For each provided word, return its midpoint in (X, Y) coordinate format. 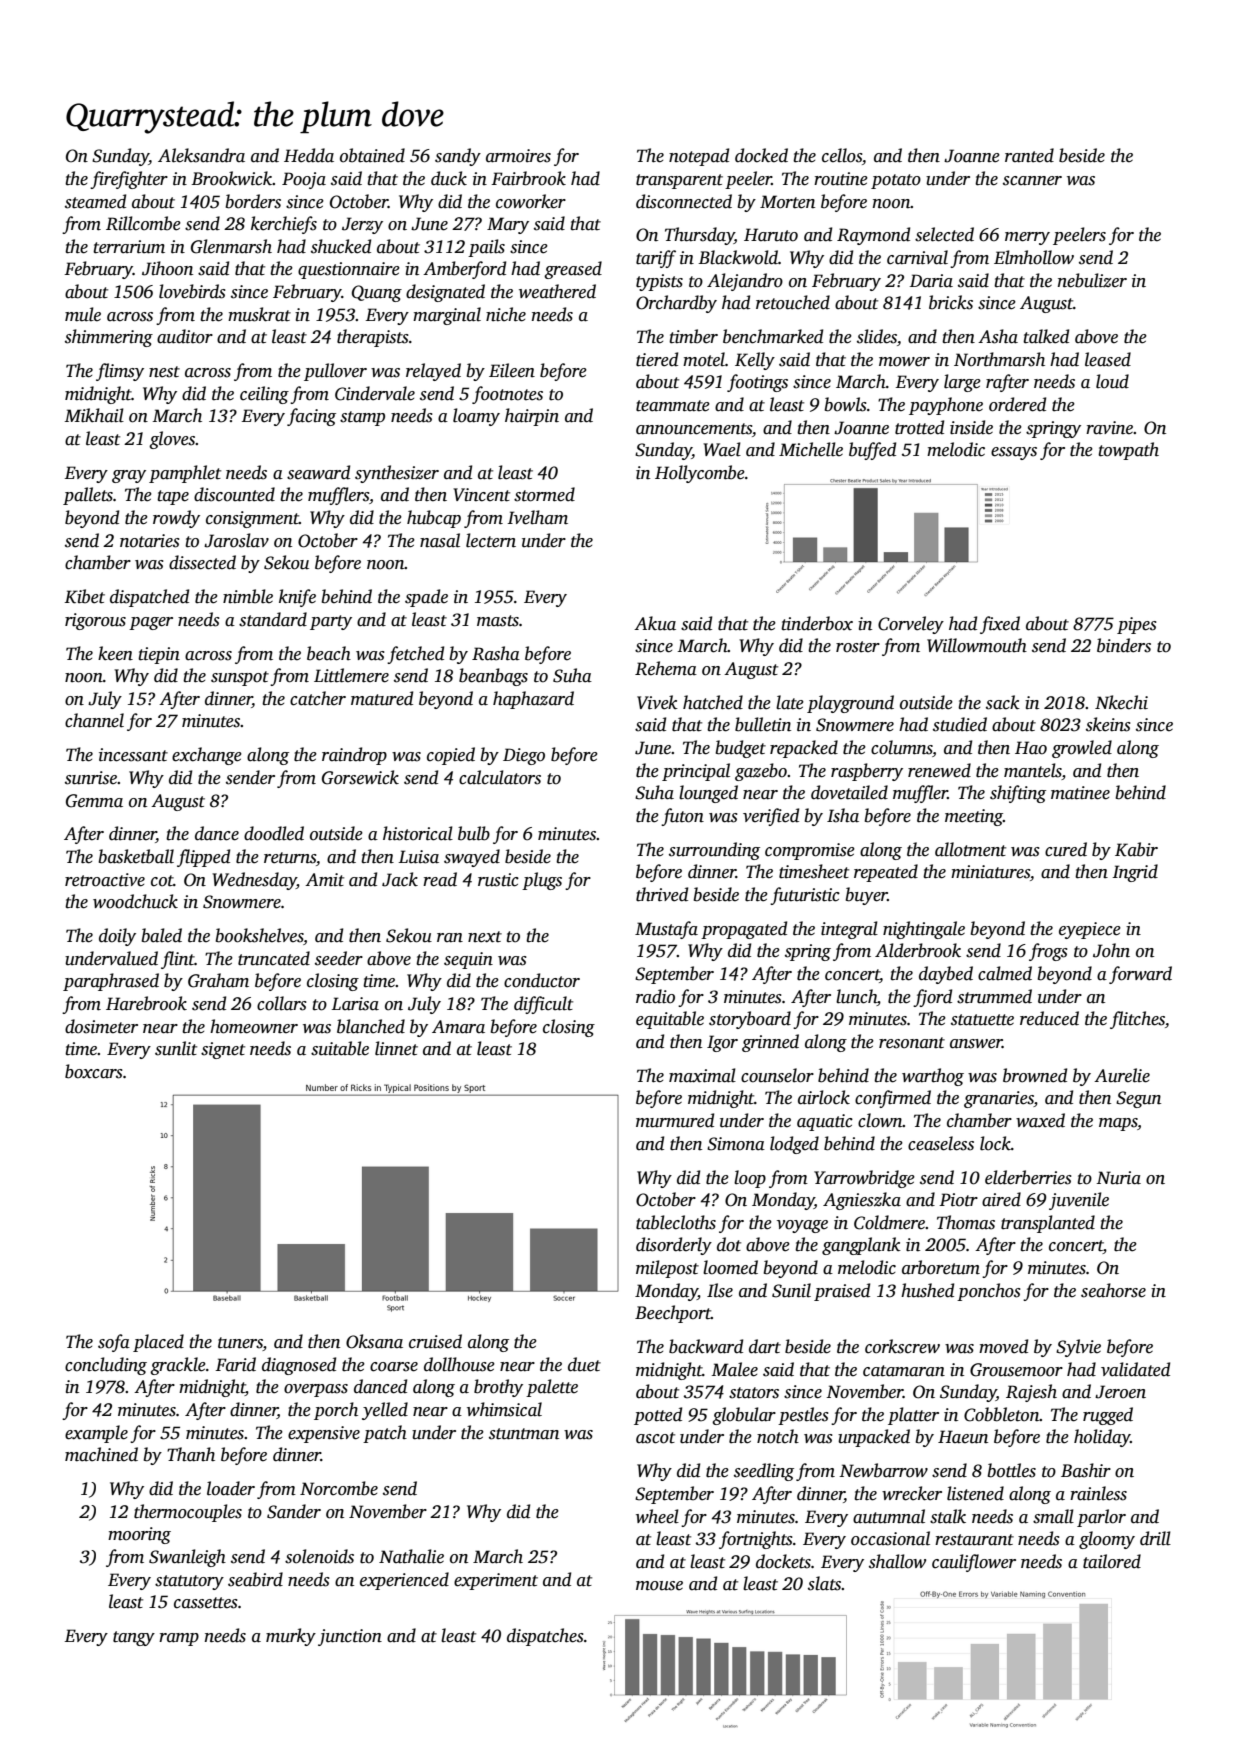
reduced (1049, 1018)
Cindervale (375, 393)
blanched (371, 1026)
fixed (1000, 625)
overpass (316, 1390)
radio (655, 996)
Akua (655, 623)
